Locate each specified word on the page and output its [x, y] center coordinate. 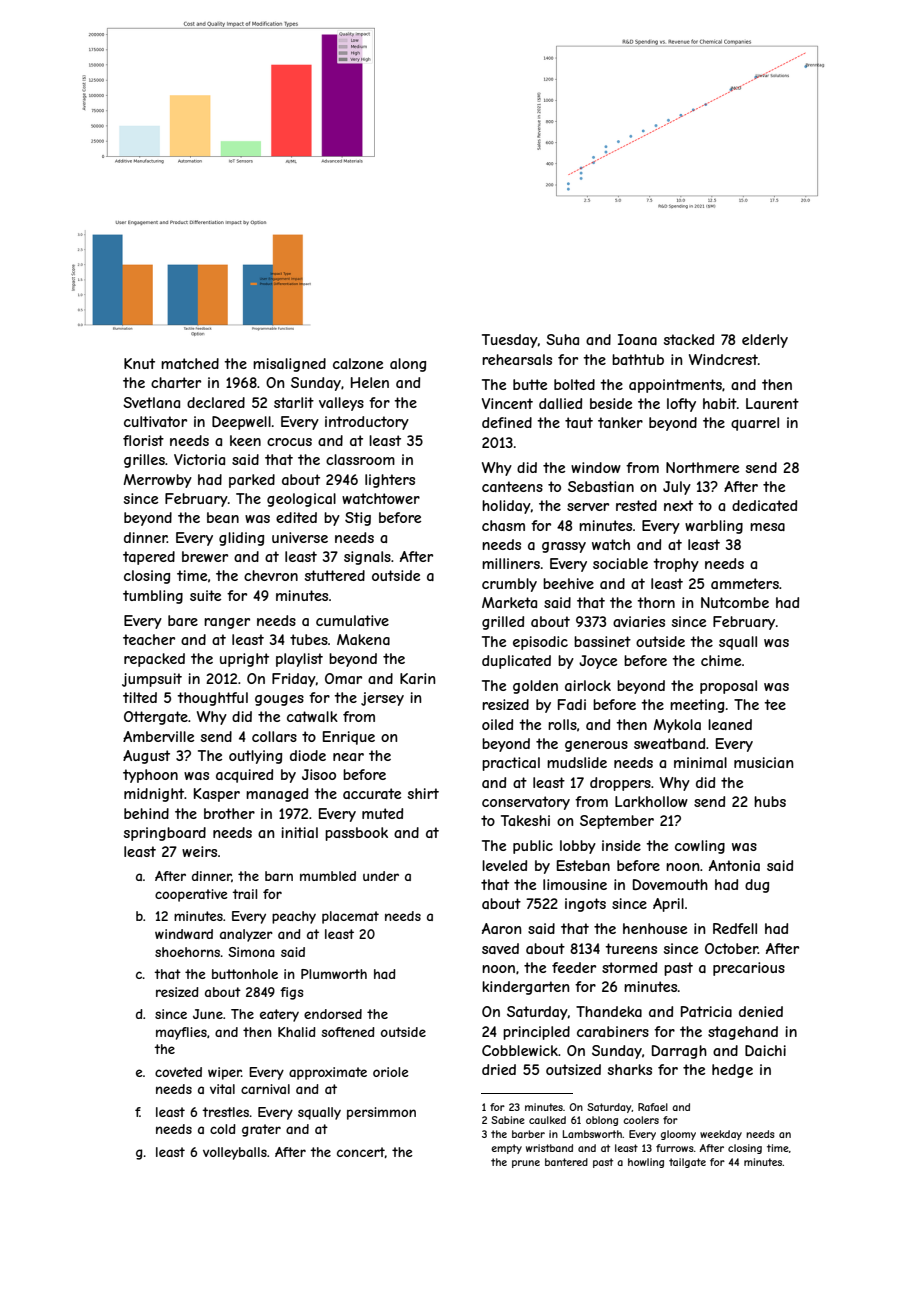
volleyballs [235, 1153]
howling [646, 1163]
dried [499, 1069]
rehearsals [517, 359]
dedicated [764, 505]
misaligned [289, 365]
